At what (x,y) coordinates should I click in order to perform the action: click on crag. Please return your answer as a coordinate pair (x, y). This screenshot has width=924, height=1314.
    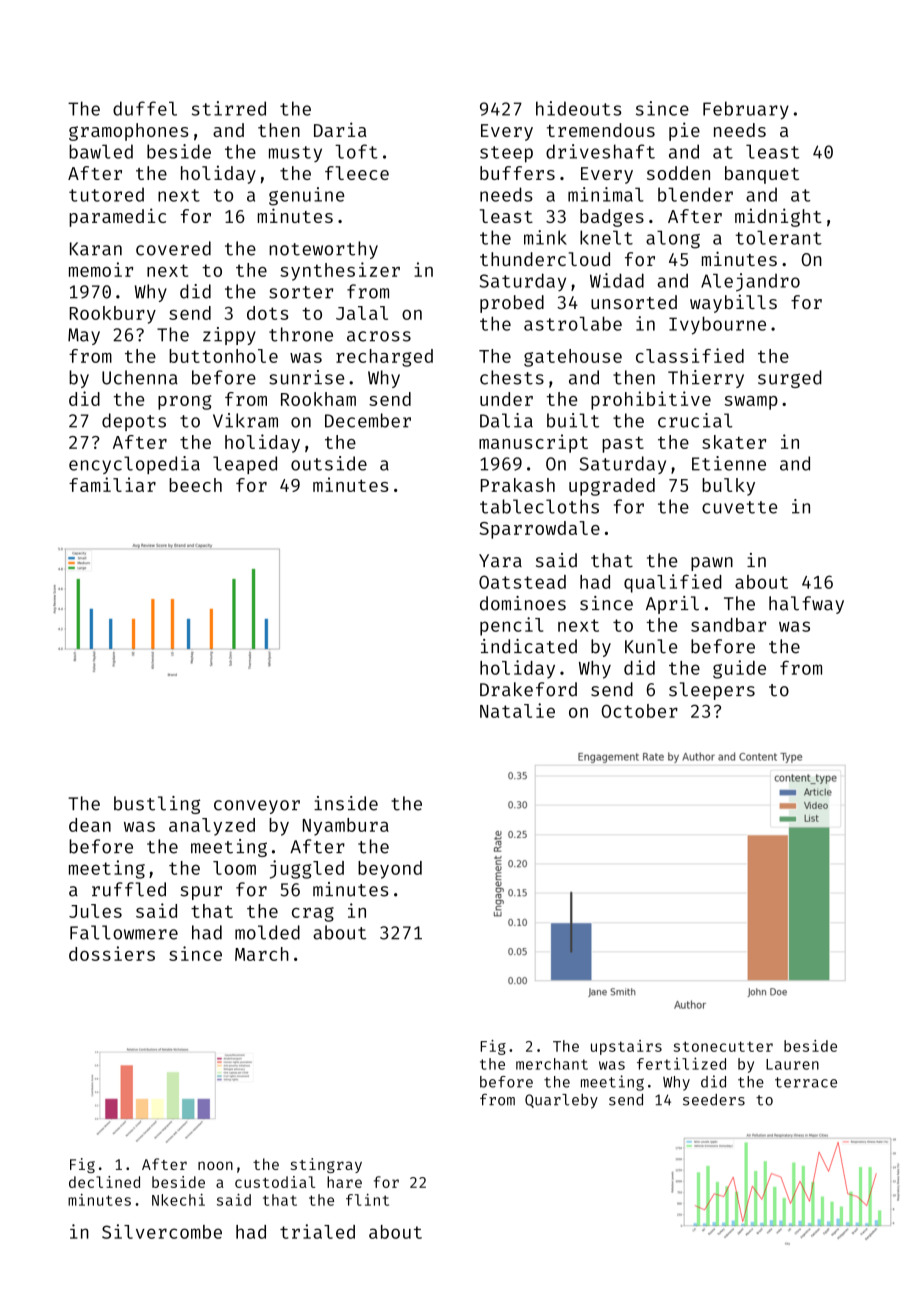
    Looking at the image, I should click on (313, 914).
